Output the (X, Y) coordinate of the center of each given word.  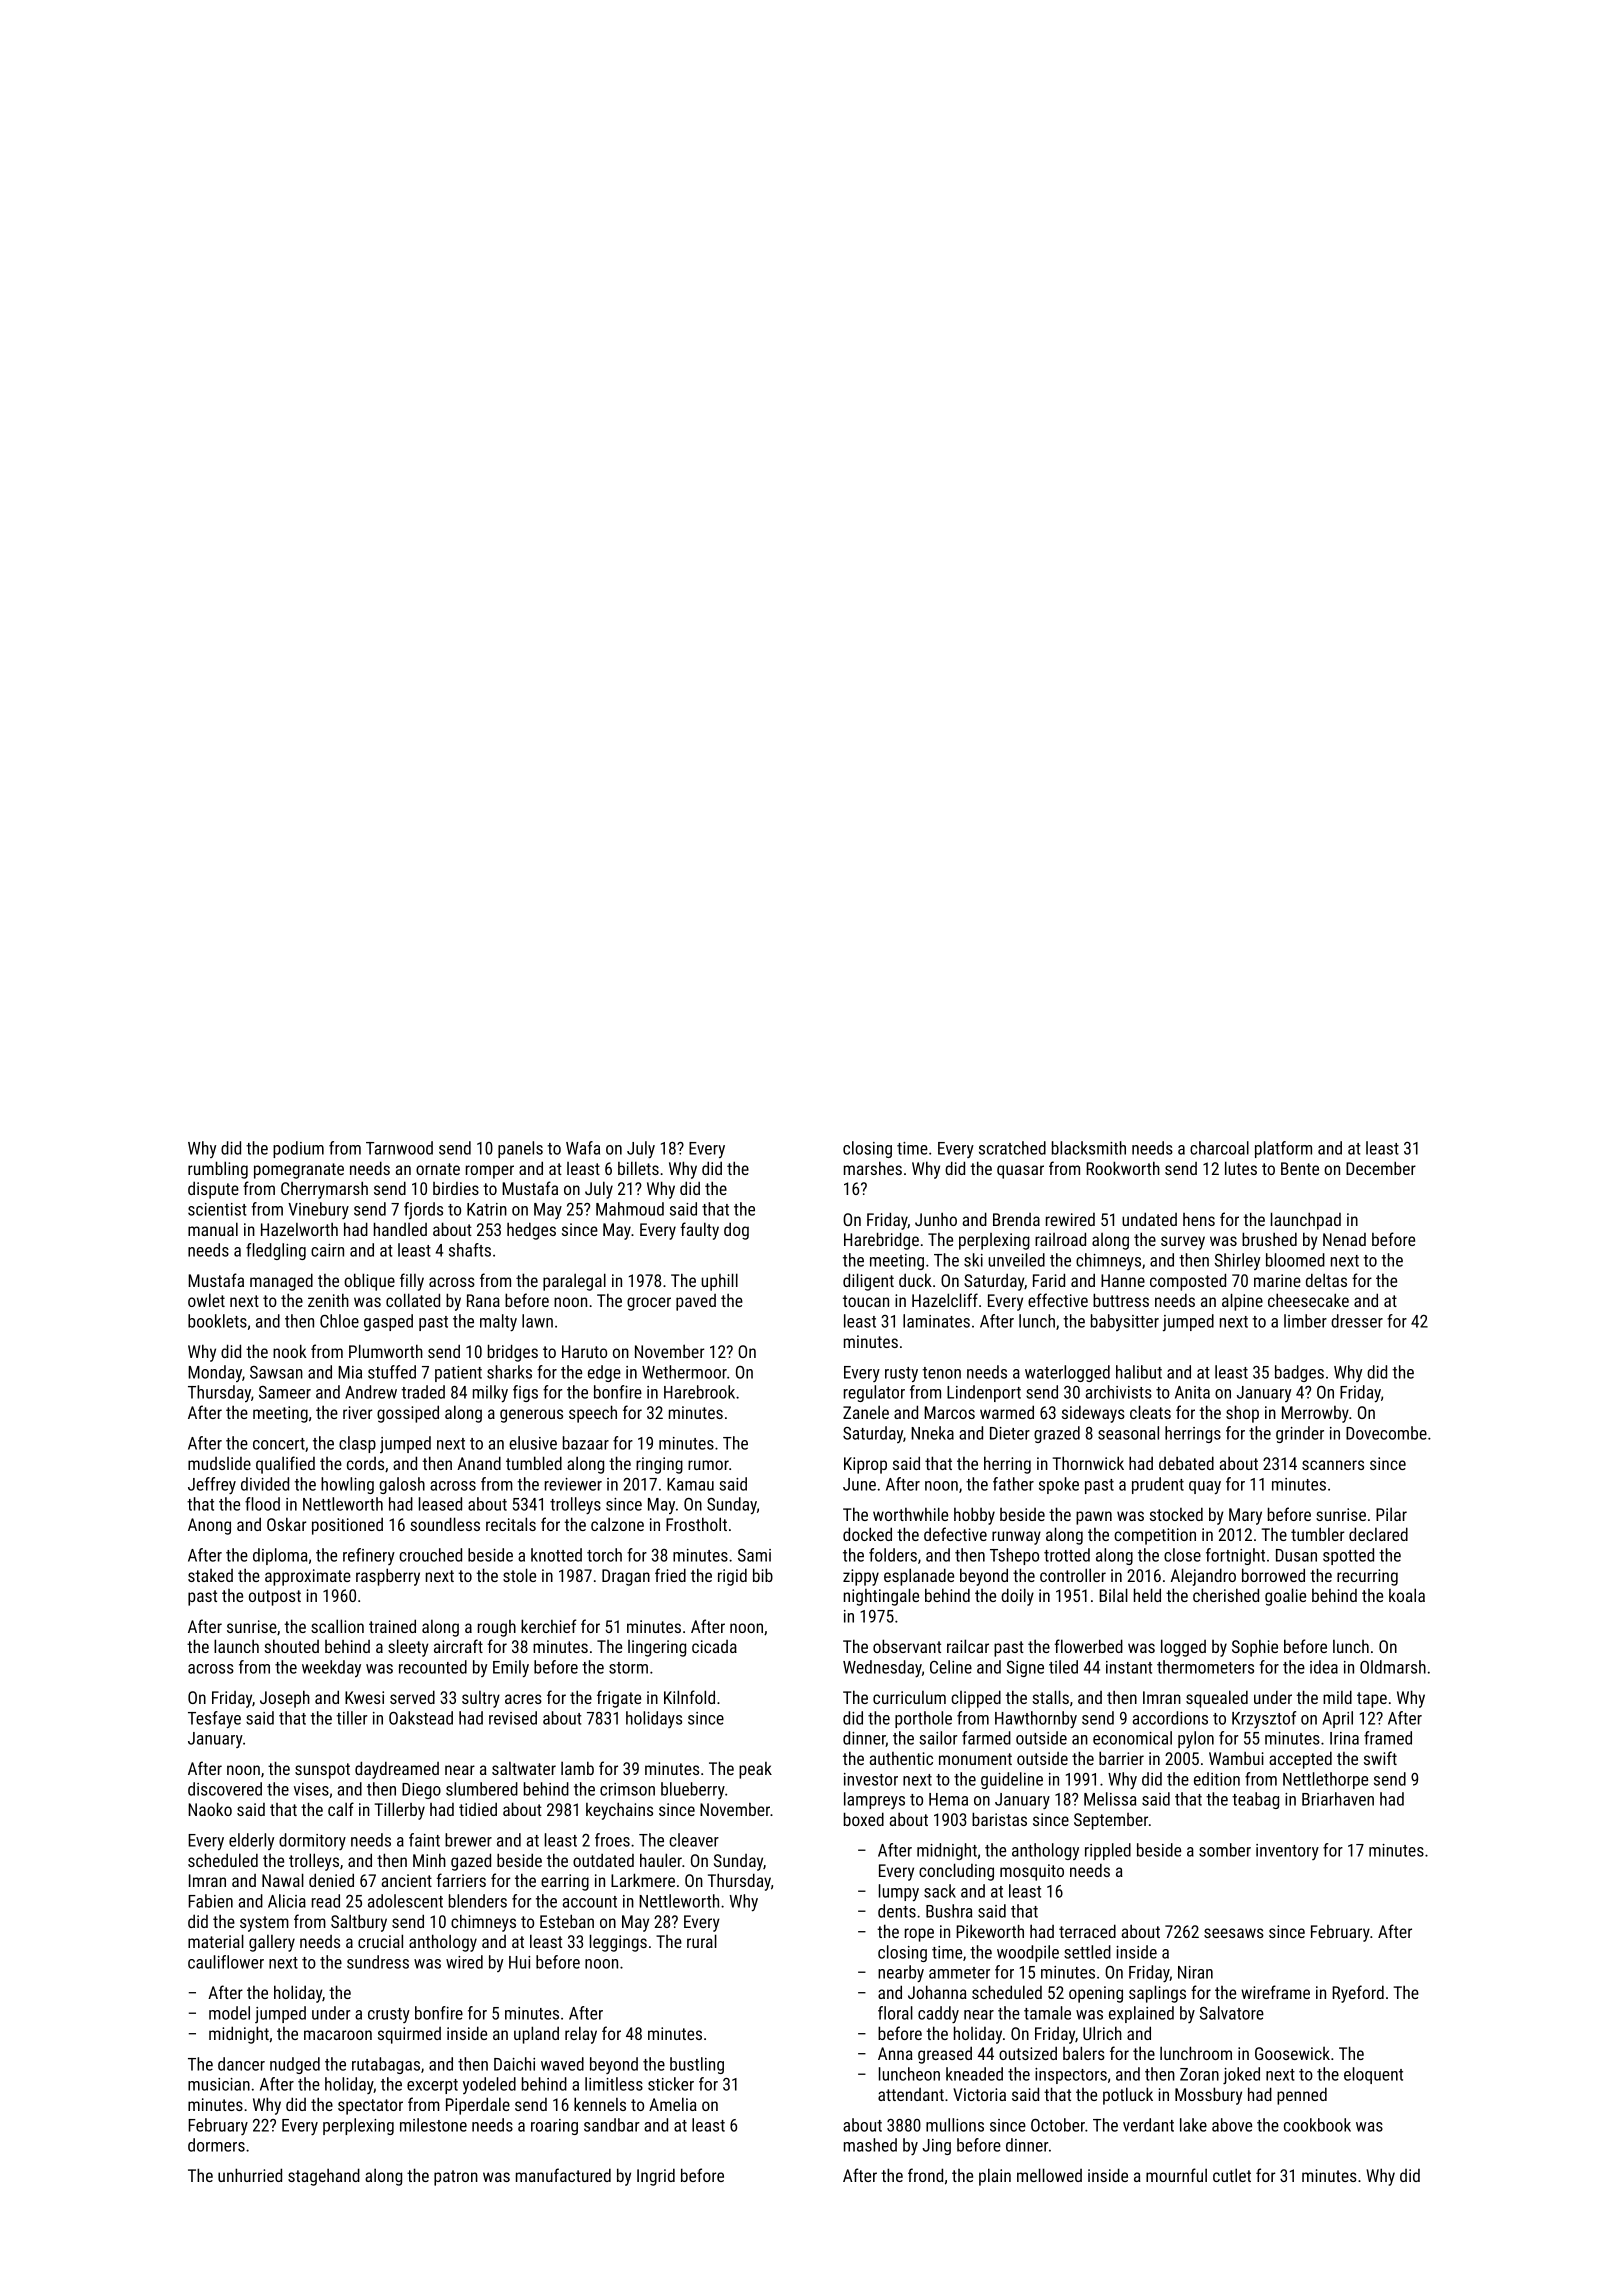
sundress (378, 1962)
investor (871, 1779)
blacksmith (1089, 1148)
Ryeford (1358, 1994)
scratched (1012, 1148)
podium (298, 1149)
